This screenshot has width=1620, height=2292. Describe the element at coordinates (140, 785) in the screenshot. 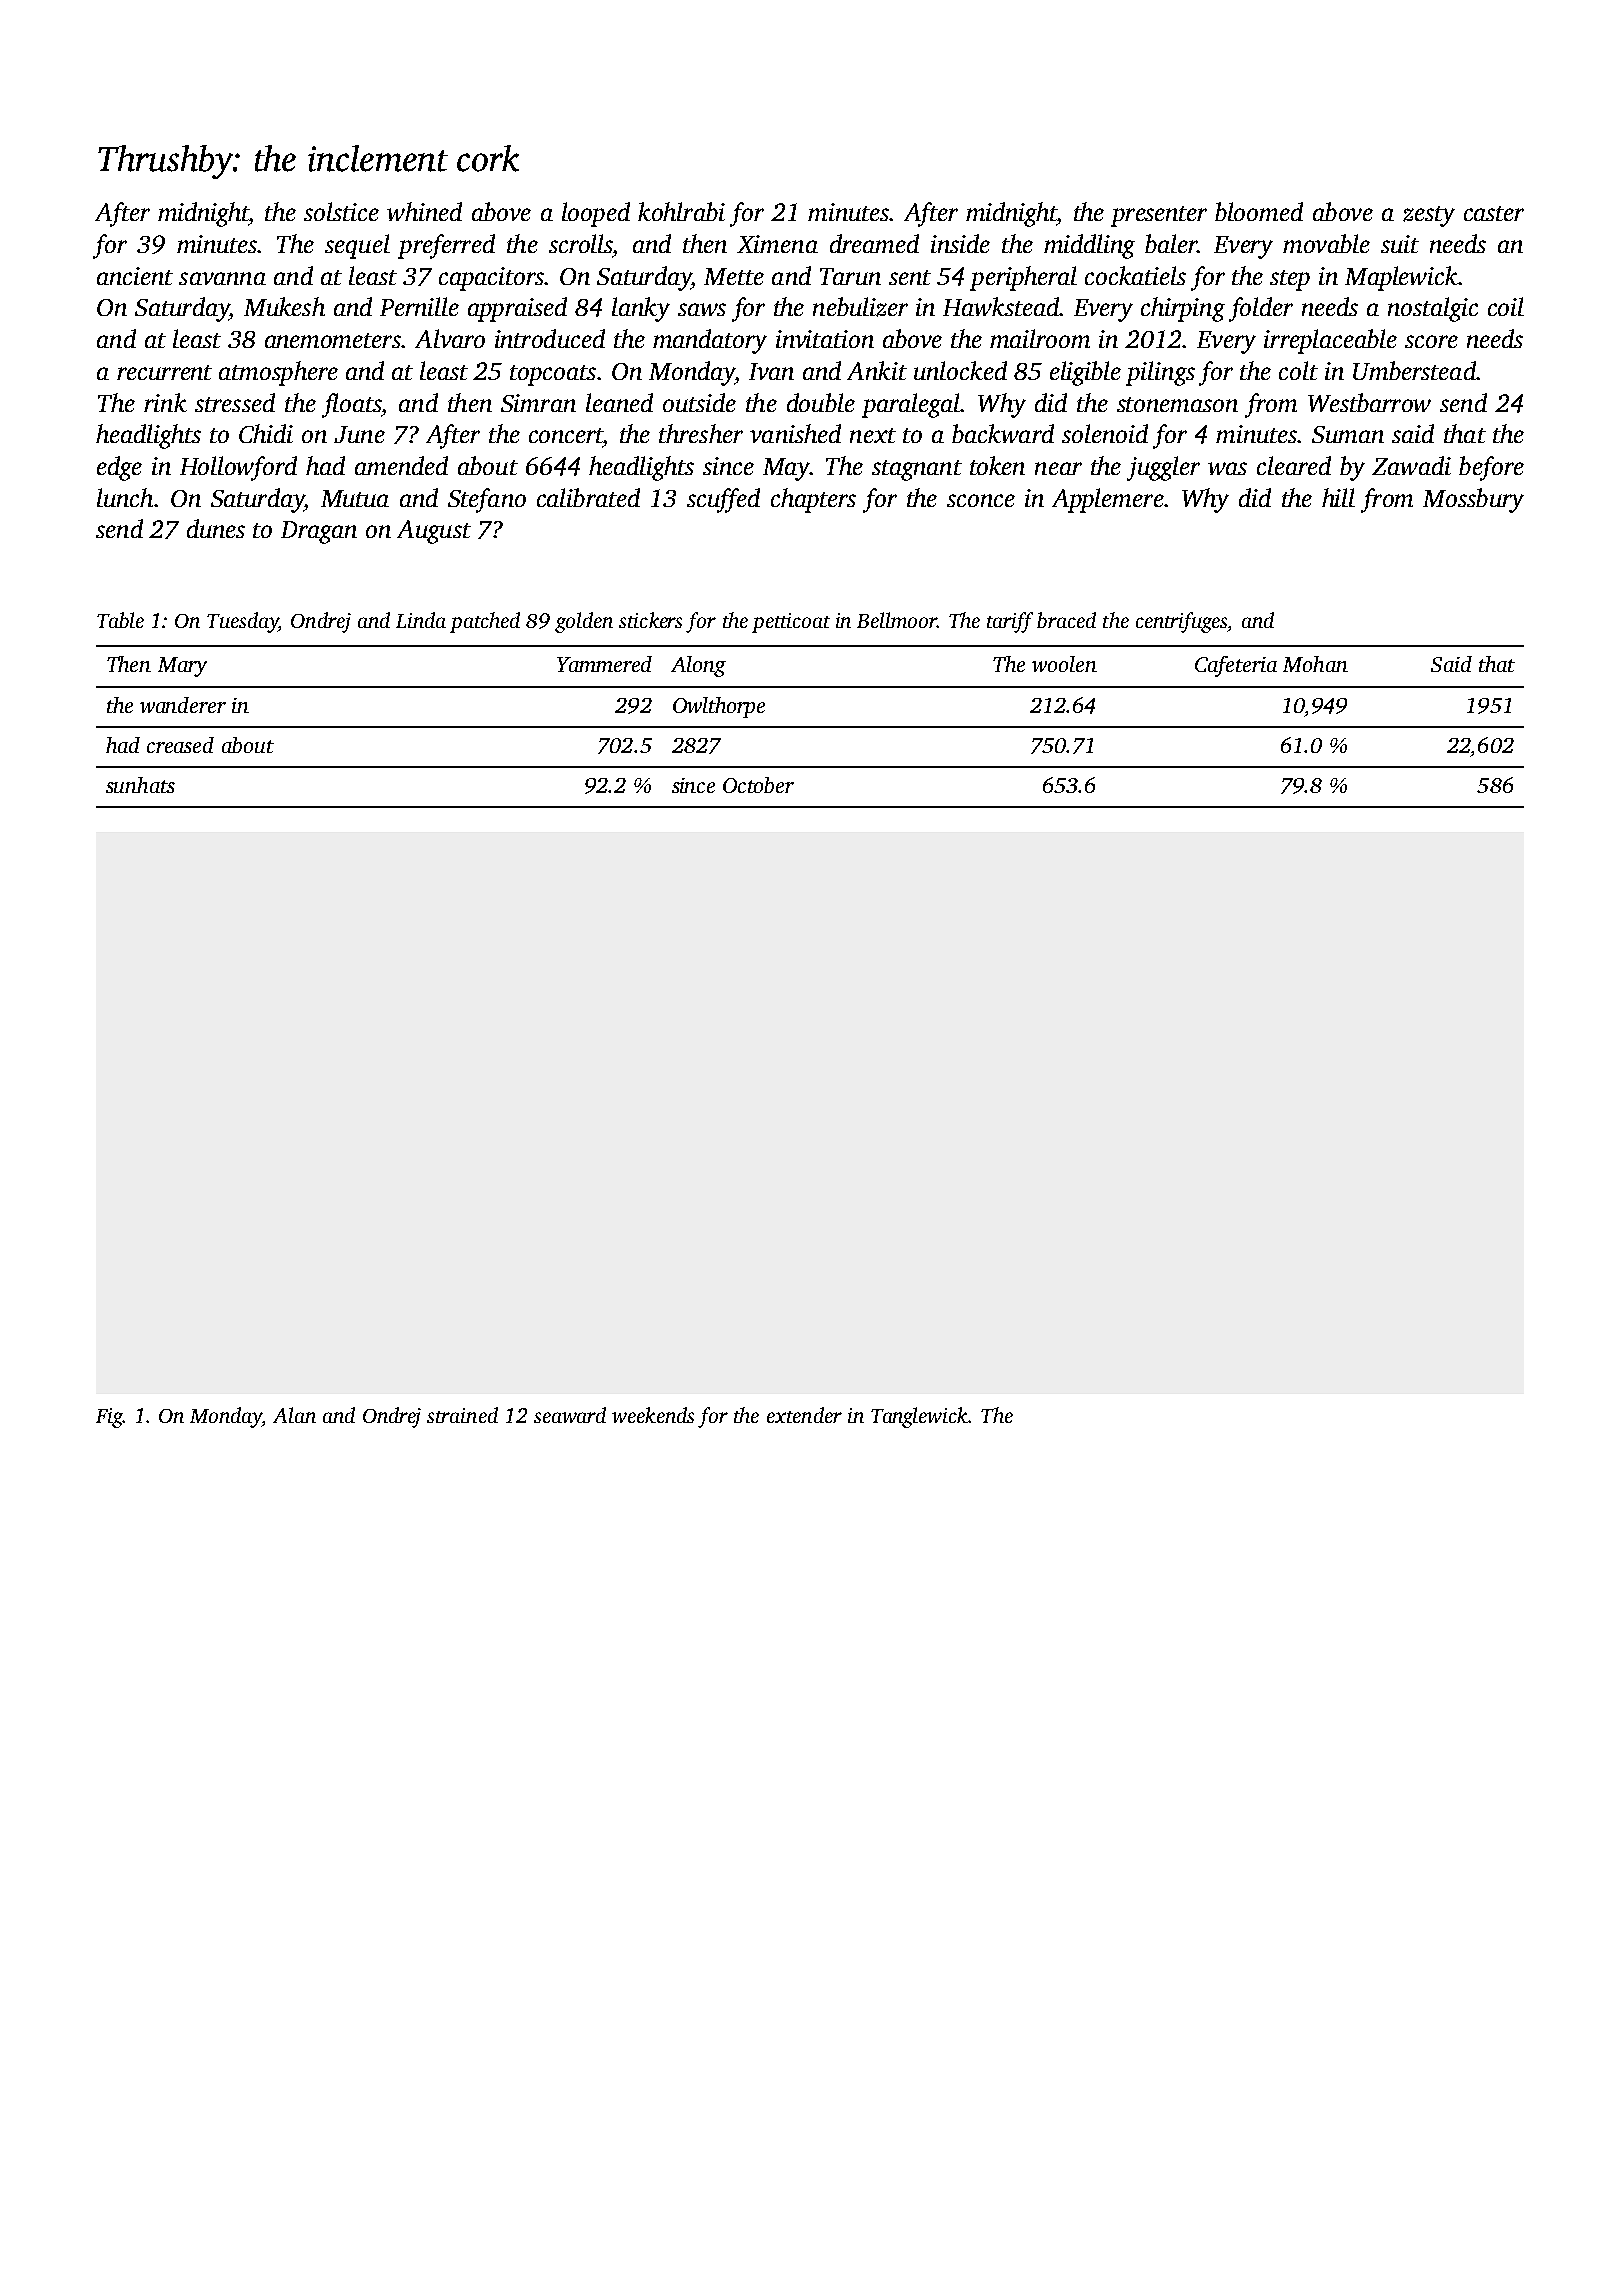

I see `sunhats` at that location.
